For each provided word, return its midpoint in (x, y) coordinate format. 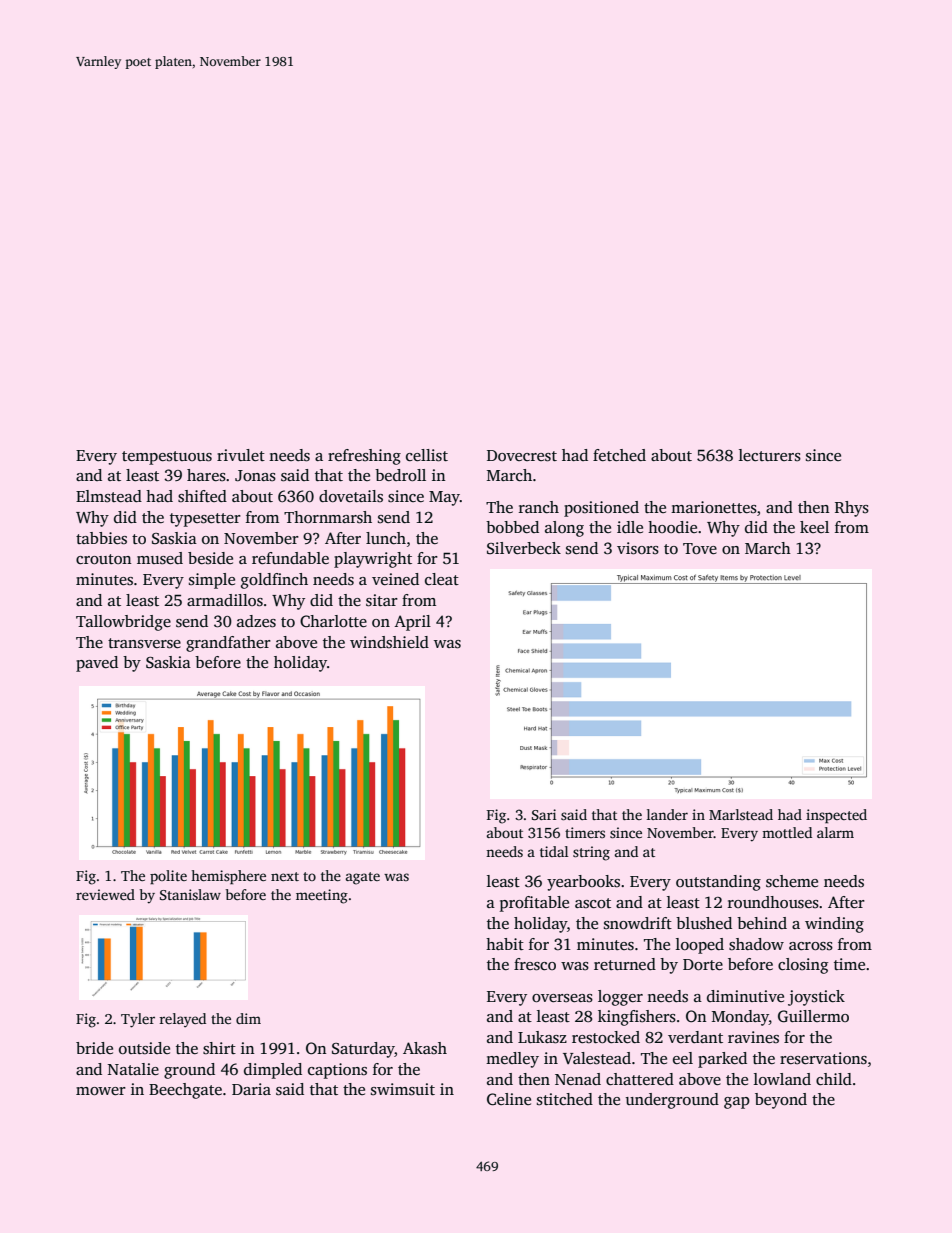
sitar (382, 600)
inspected (836, 816)
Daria (251, 1089)
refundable (290, 558)
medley (512, 1060)
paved (97, 664)
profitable (534, 904)
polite (168, 877)
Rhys (852, 509)
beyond (781, 1101)
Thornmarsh (328, 517)
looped (700, 946)
